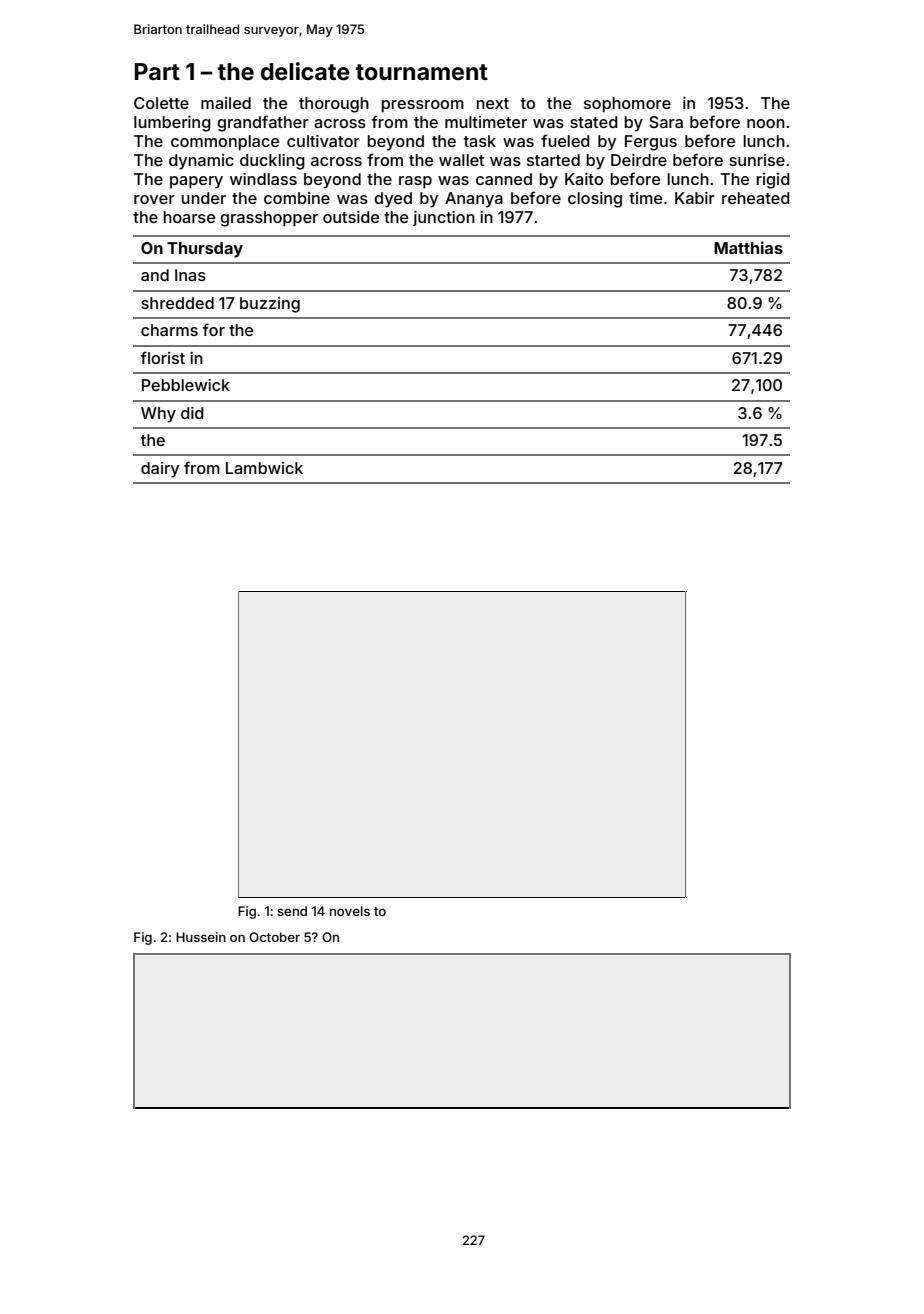 The image size is (924, 1314). Describe the element at coordinates (201, 162) in the screenshot. I see `dynamic` at that location.
